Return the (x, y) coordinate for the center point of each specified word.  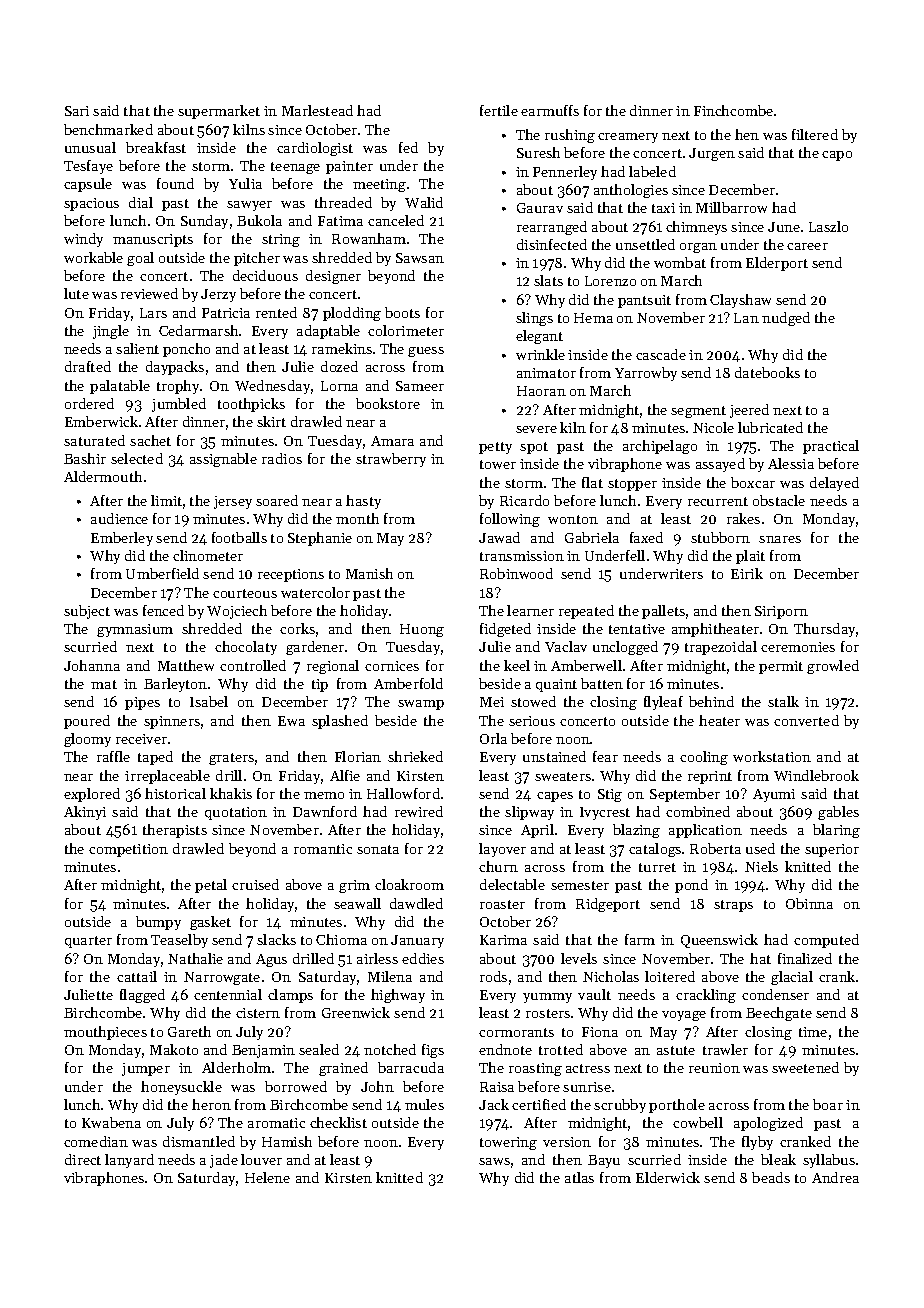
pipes (142, 703)
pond (691, 886)
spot (534, 448)
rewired (419, 811)
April (537, 831)
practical (831, 447)
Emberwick (101, 421)
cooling (704, 758)
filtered (815, 134)
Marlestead (317, 110)
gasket (210, 923)
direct (83, 1159)
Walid (424, 202)
